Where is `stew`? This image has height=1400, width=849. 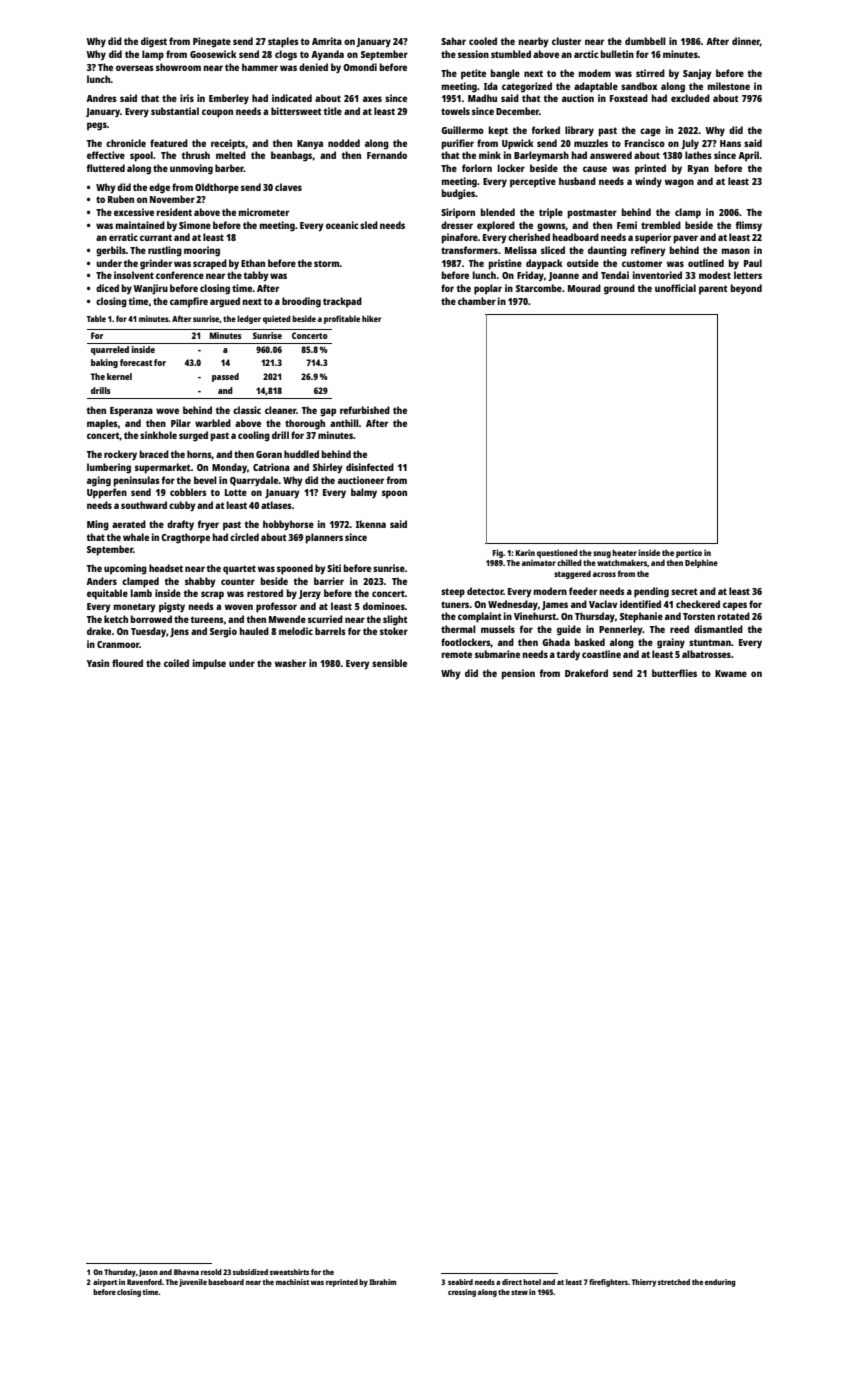
stew is located at coordinates (519, 1292).
